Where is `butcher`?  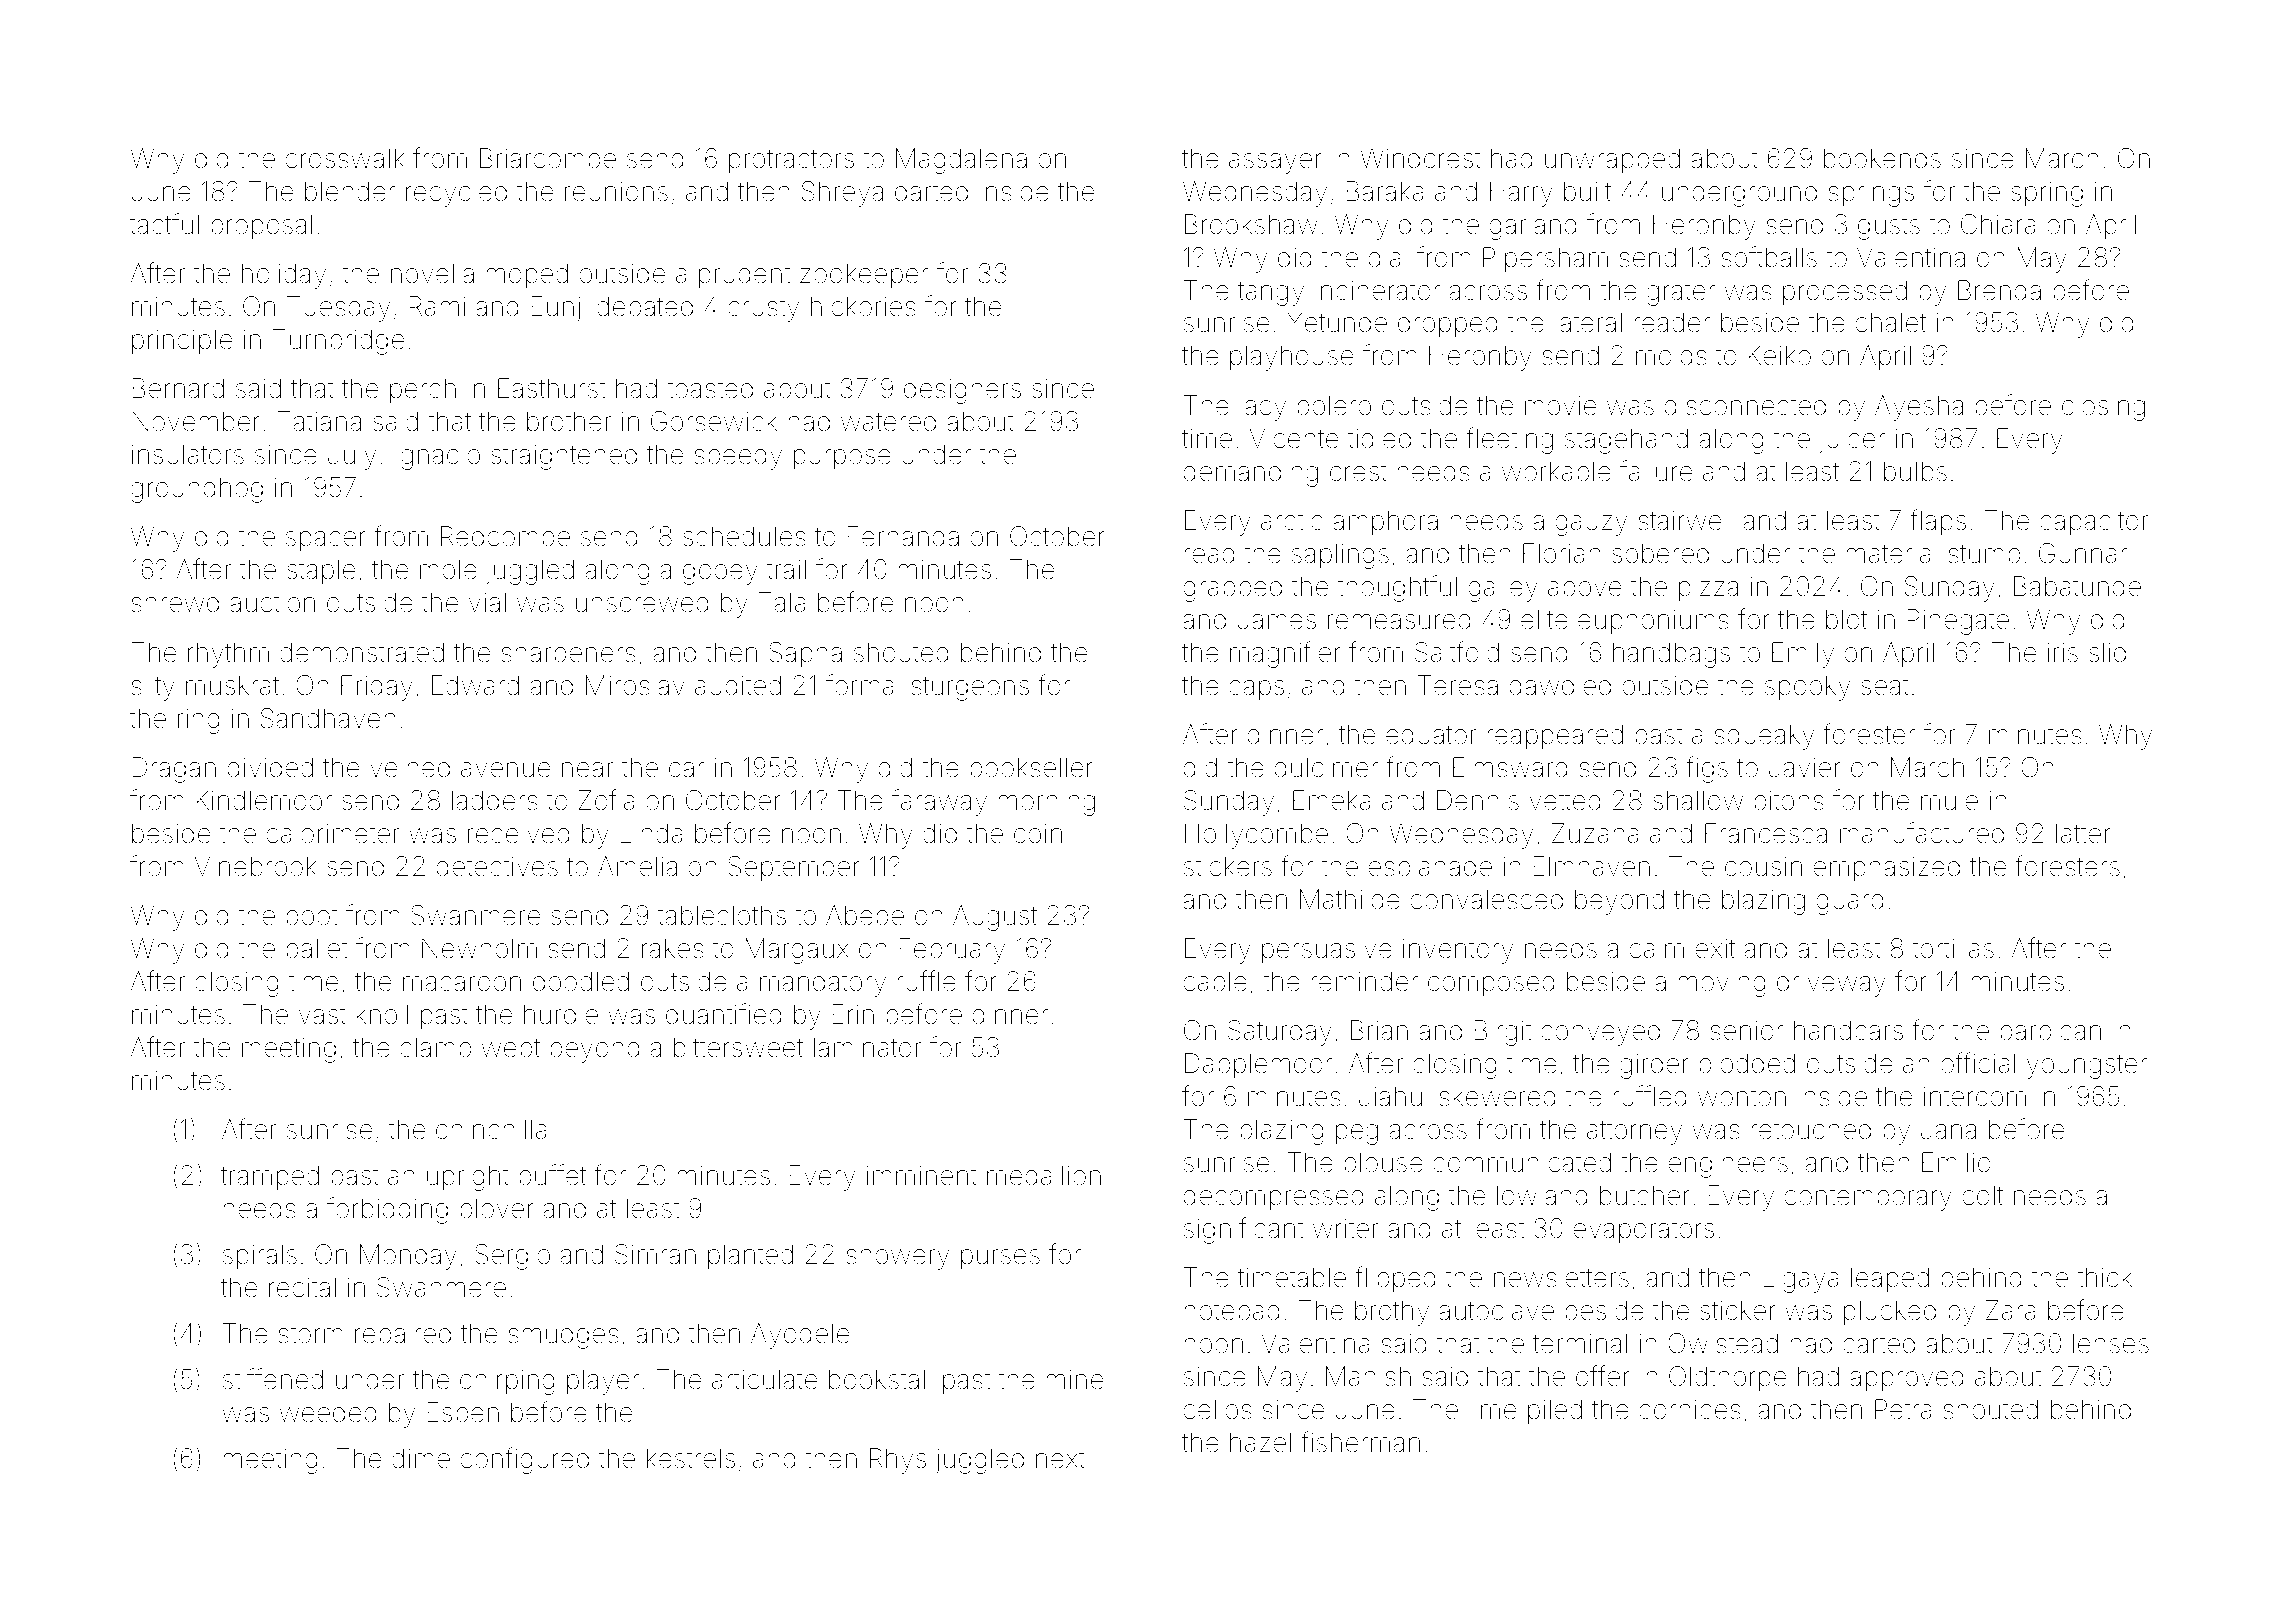
butcher is located at coordinates (1645, 1195).
